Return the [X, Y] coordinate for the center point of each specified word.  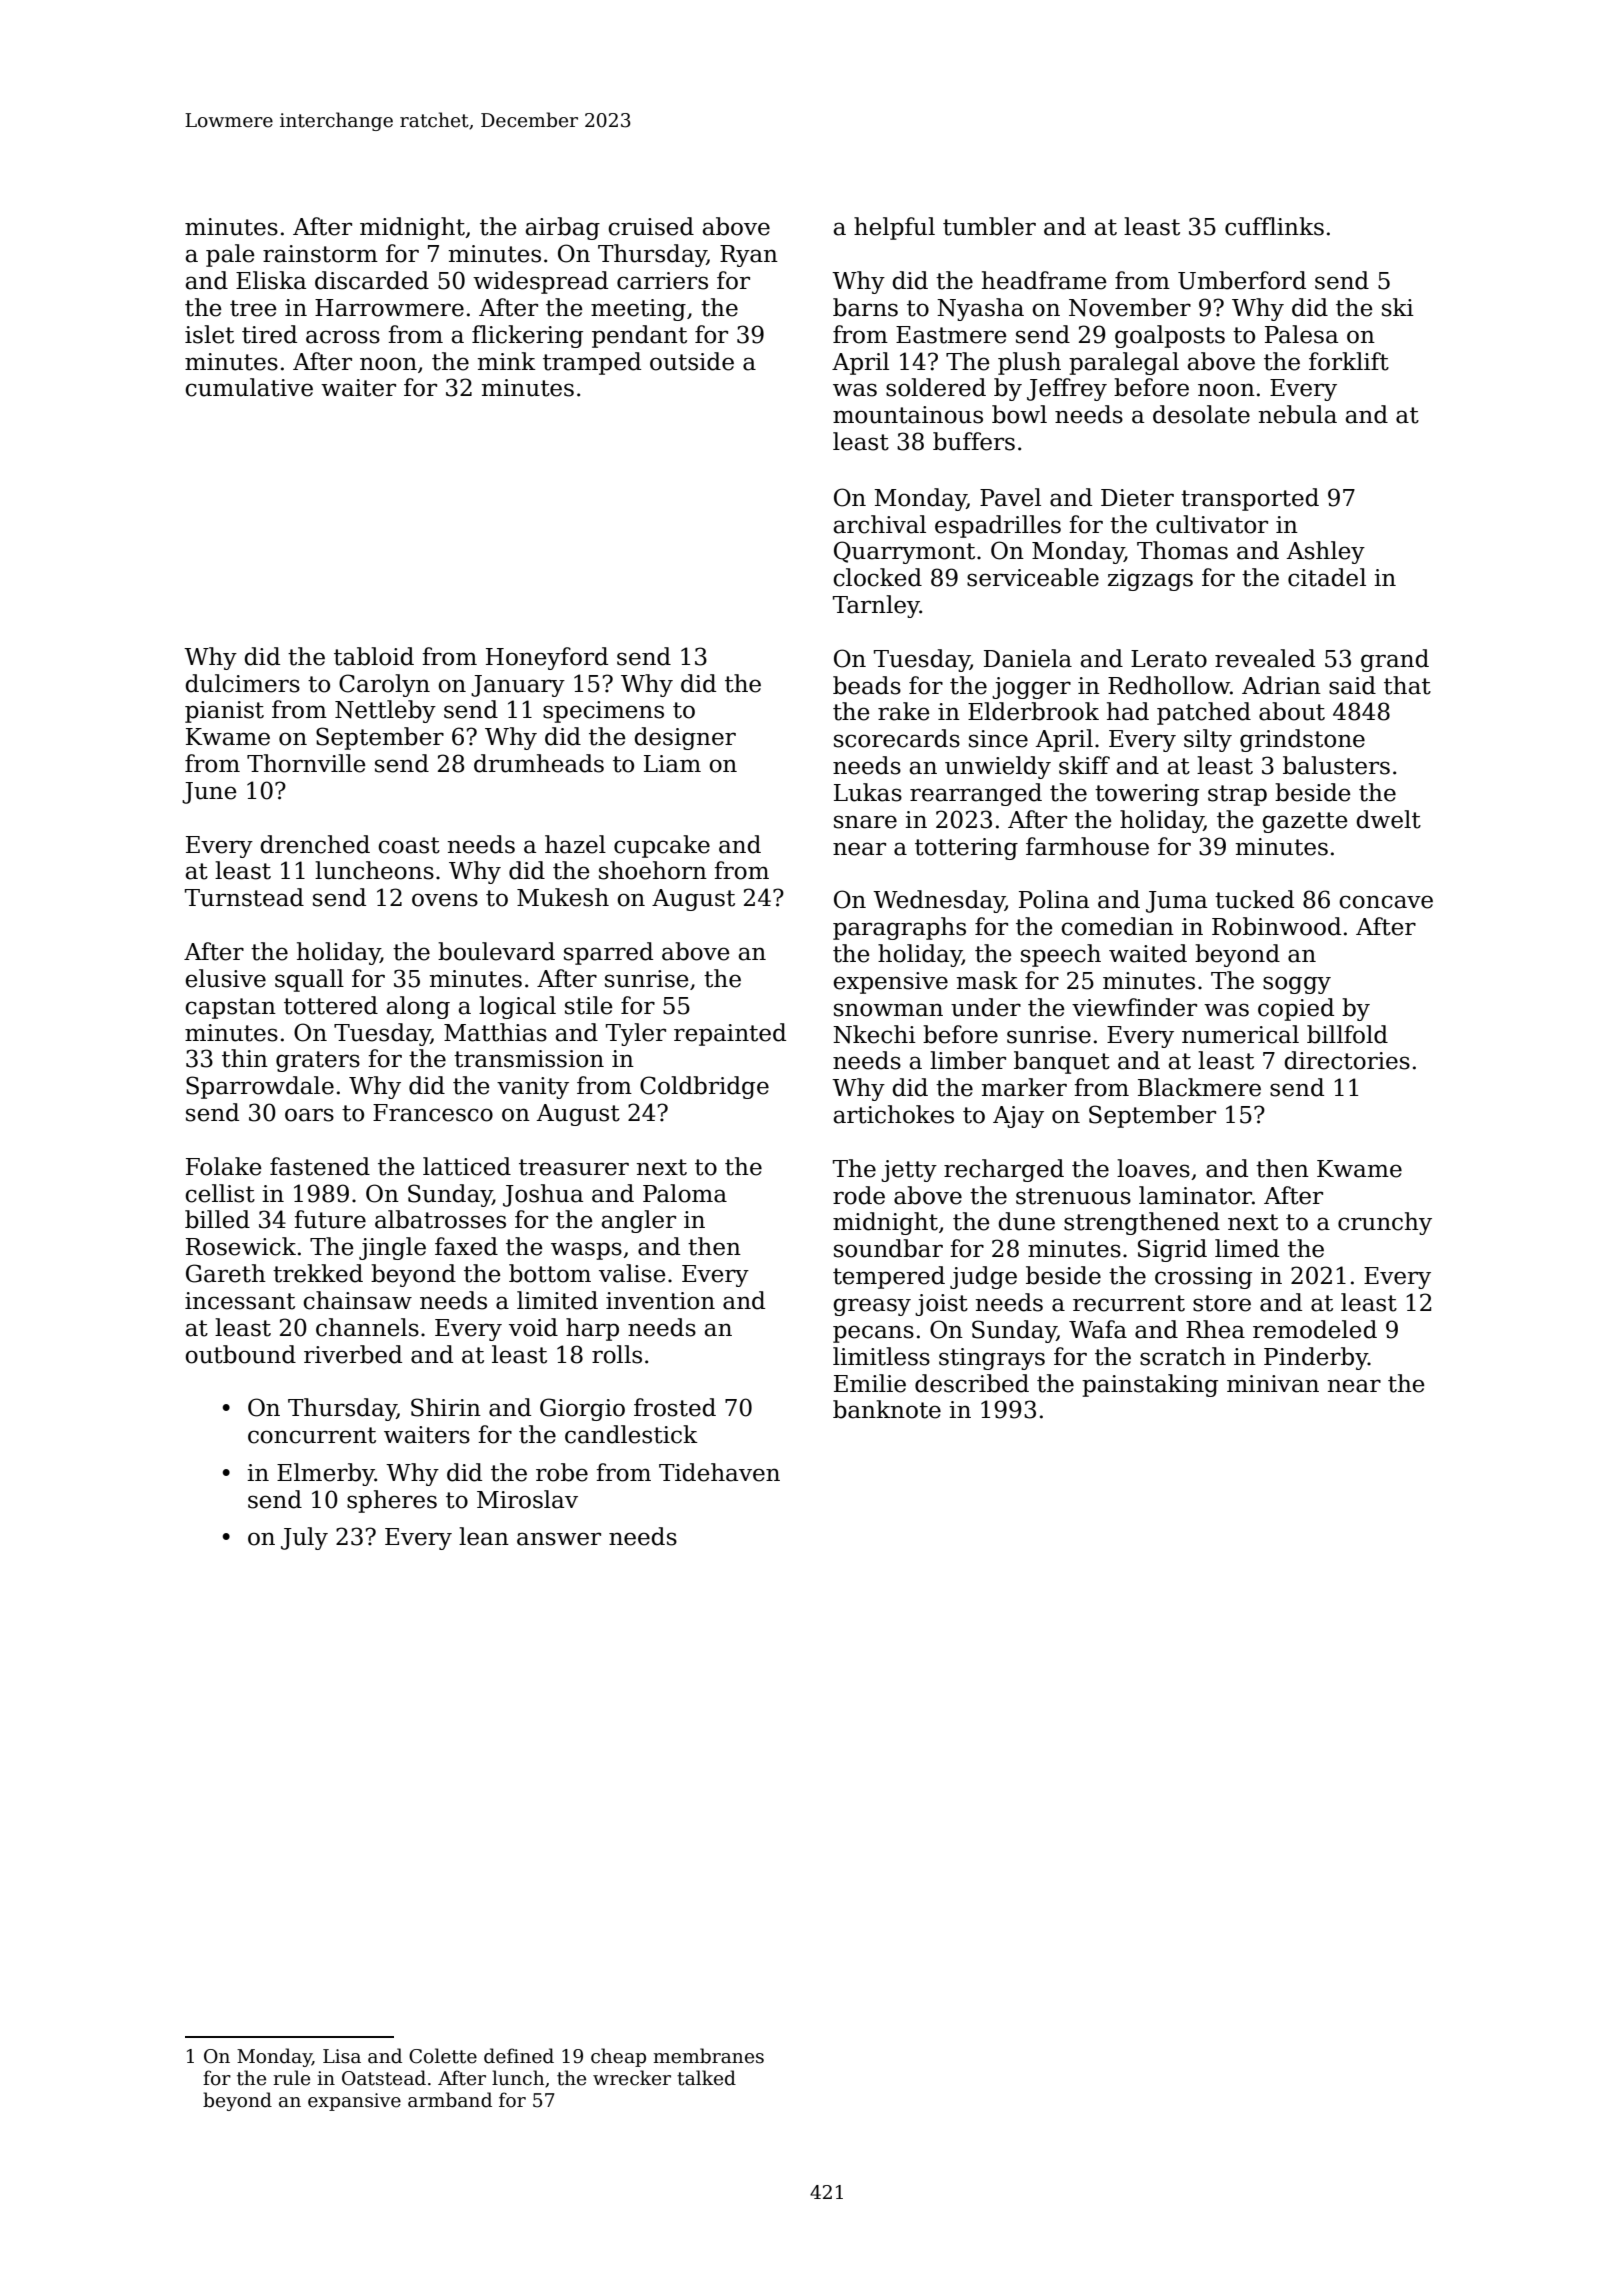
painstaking [1150, 1385]
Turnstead [244, 897]
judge [983, 1277]
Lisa [342, 2056]
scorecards [897, 738]
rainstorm [320, 254]
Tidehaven [719, 1472]
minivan [1273, 1384]
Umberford [1242, 280]
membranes [708, 2056]
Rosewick [241, 1246]
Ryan [749, 256]
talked [706, 2078]
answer [559, 1539]
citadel [1327, 577]
